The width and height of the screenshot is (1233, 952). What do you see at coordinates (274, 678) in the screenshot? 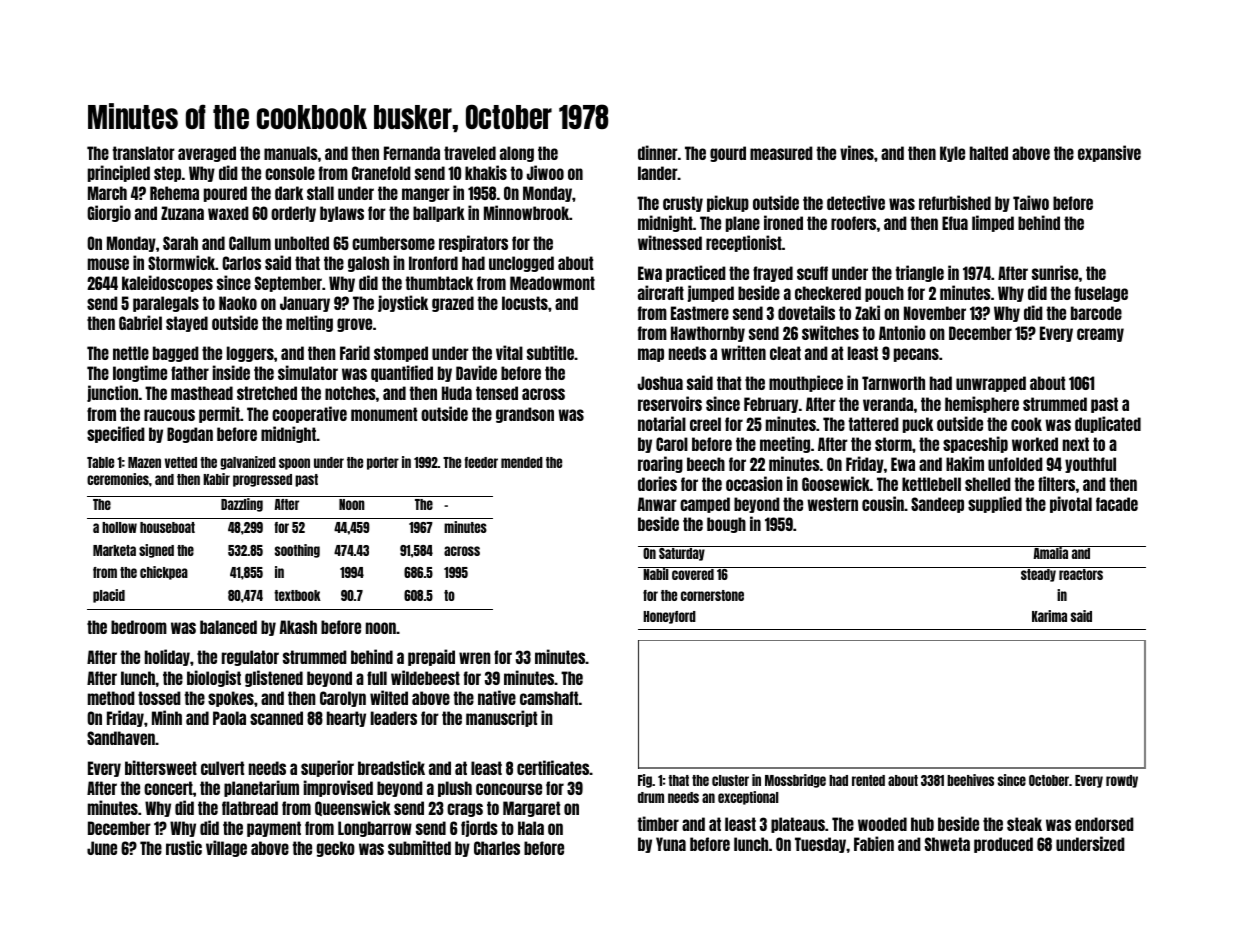
I see `glistened` at bounding box center [274, 678].
